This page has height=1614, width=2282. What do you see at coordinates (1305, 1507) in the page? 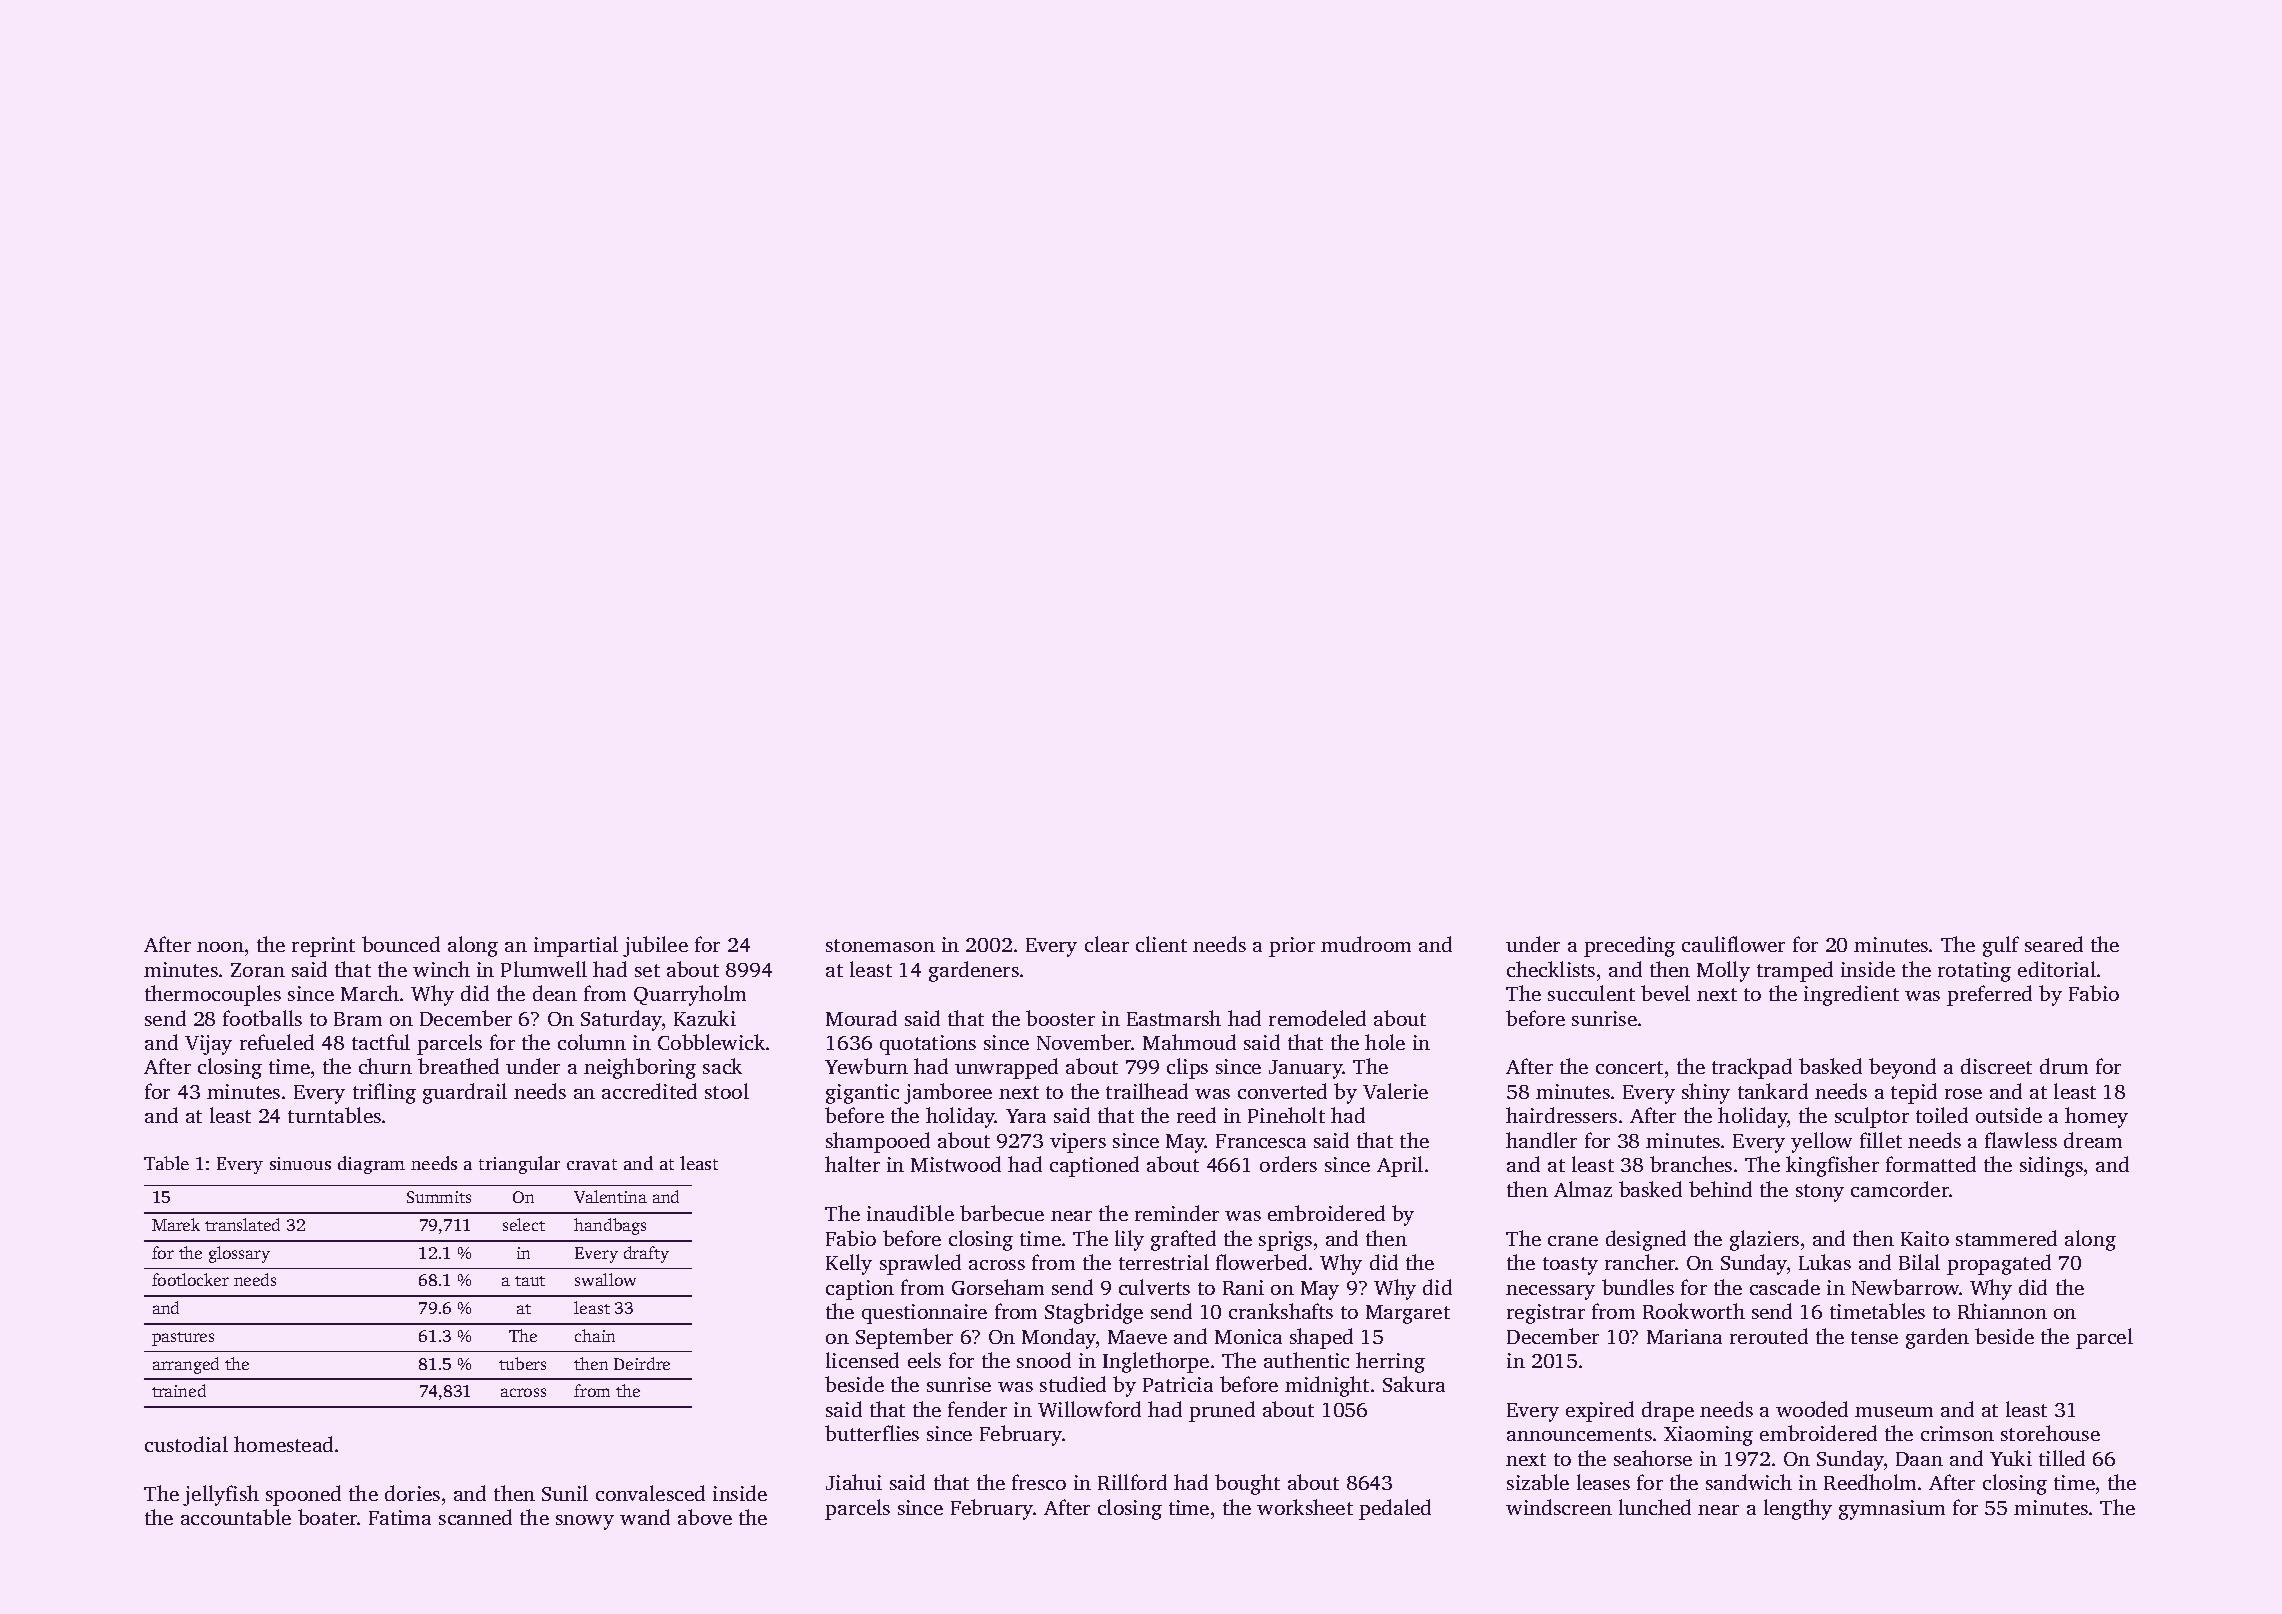
I see `worksheet` at bounding box center [1305, 1507].
